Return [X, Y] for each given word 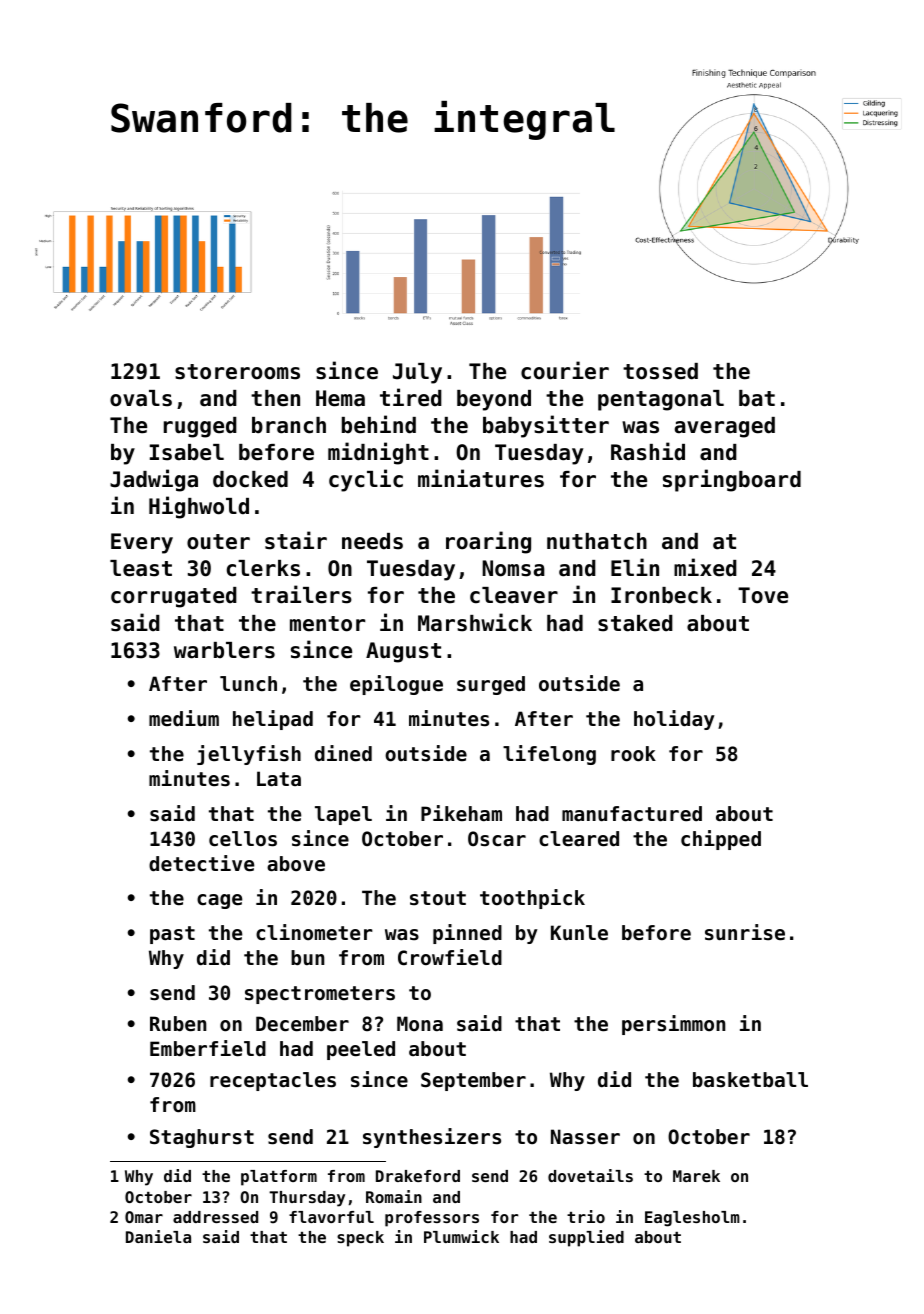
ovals [141, 398]
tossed [660, 371]
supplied [586, 1238]
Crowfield [450, 957]
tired [411, 397]
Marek [696, 1176]
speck [360, 1239]
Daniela [158, 1236]
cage [219, 901]
